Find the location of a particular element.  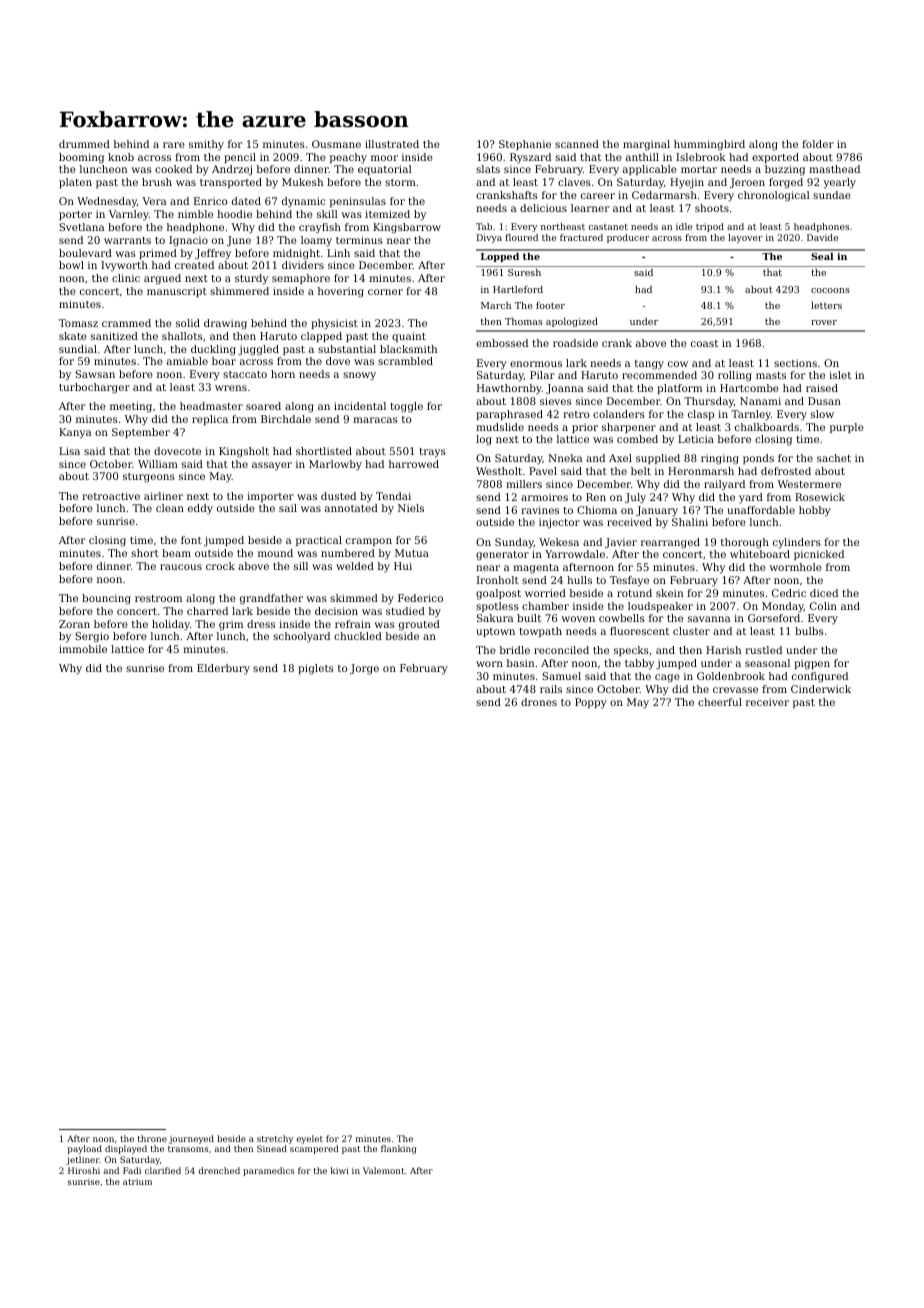

corner is located at coordinates (385, 292).
